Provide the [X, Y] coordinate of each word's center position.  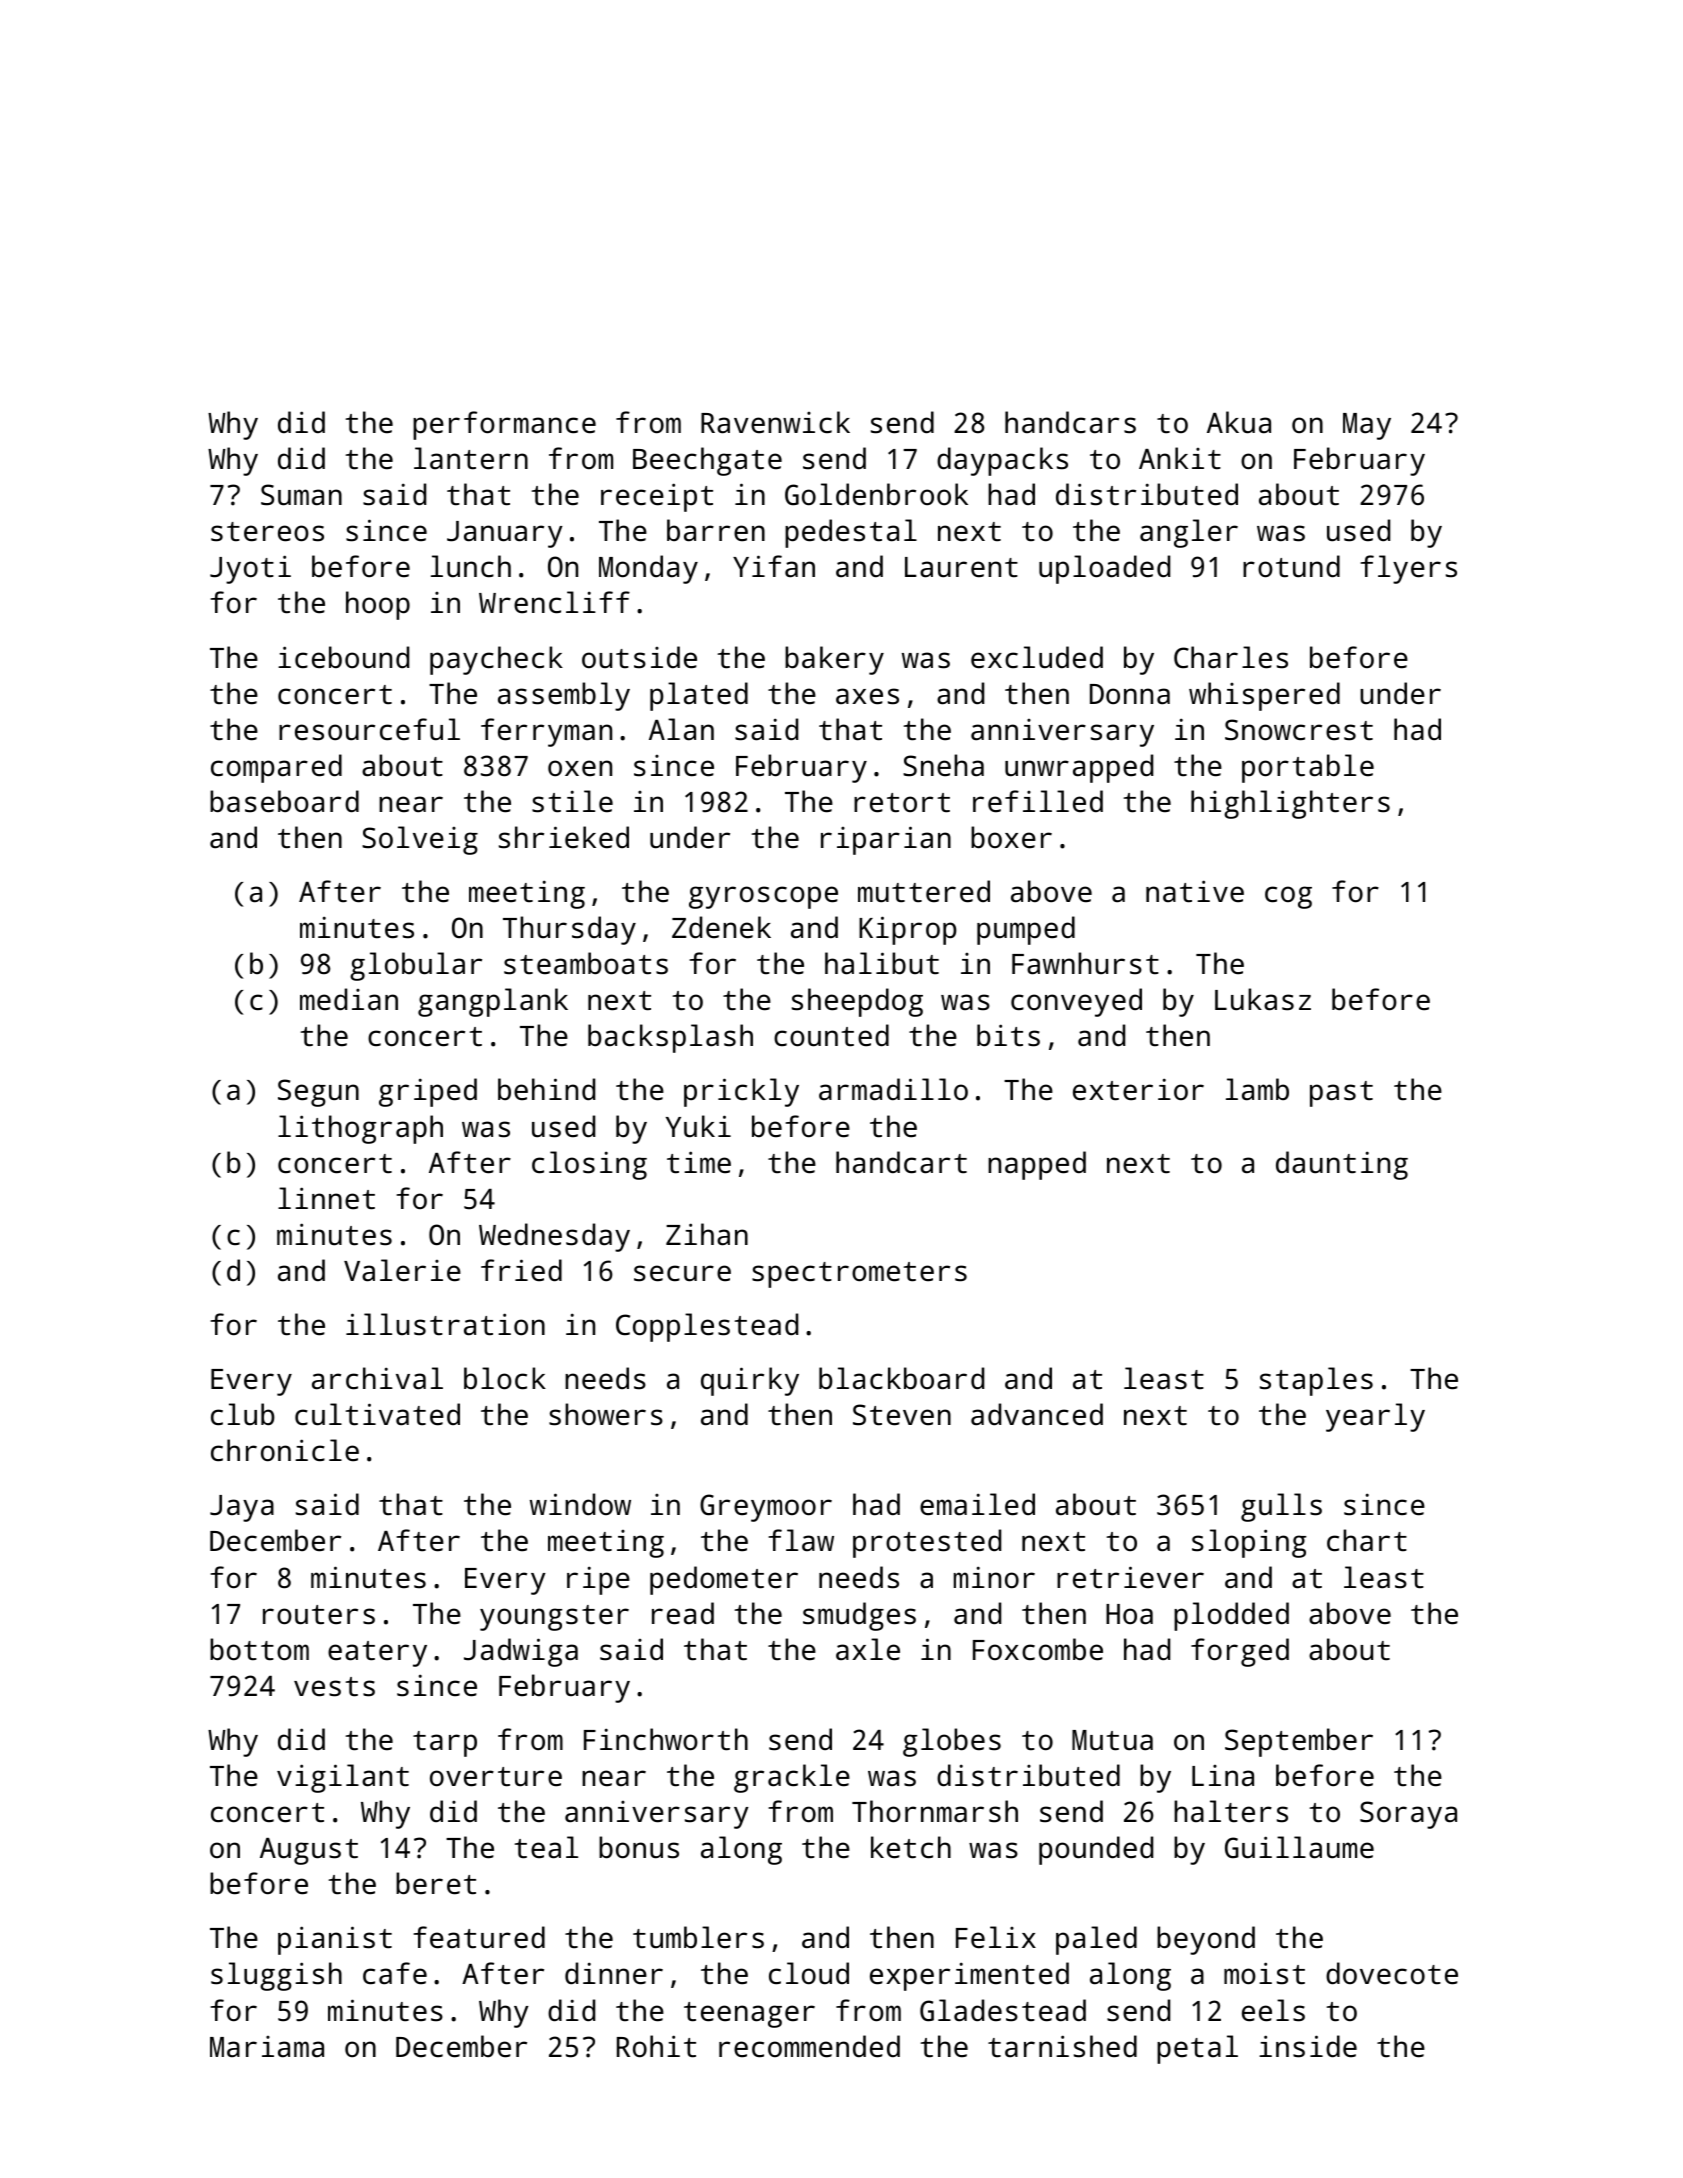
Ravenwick [775, 422]
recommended [809, 2046]
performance [504, 425]
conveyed [1076, 1002]
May [1367, 426]
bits [1008, 1035]
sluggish [276, 1976]
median [349, 999]
